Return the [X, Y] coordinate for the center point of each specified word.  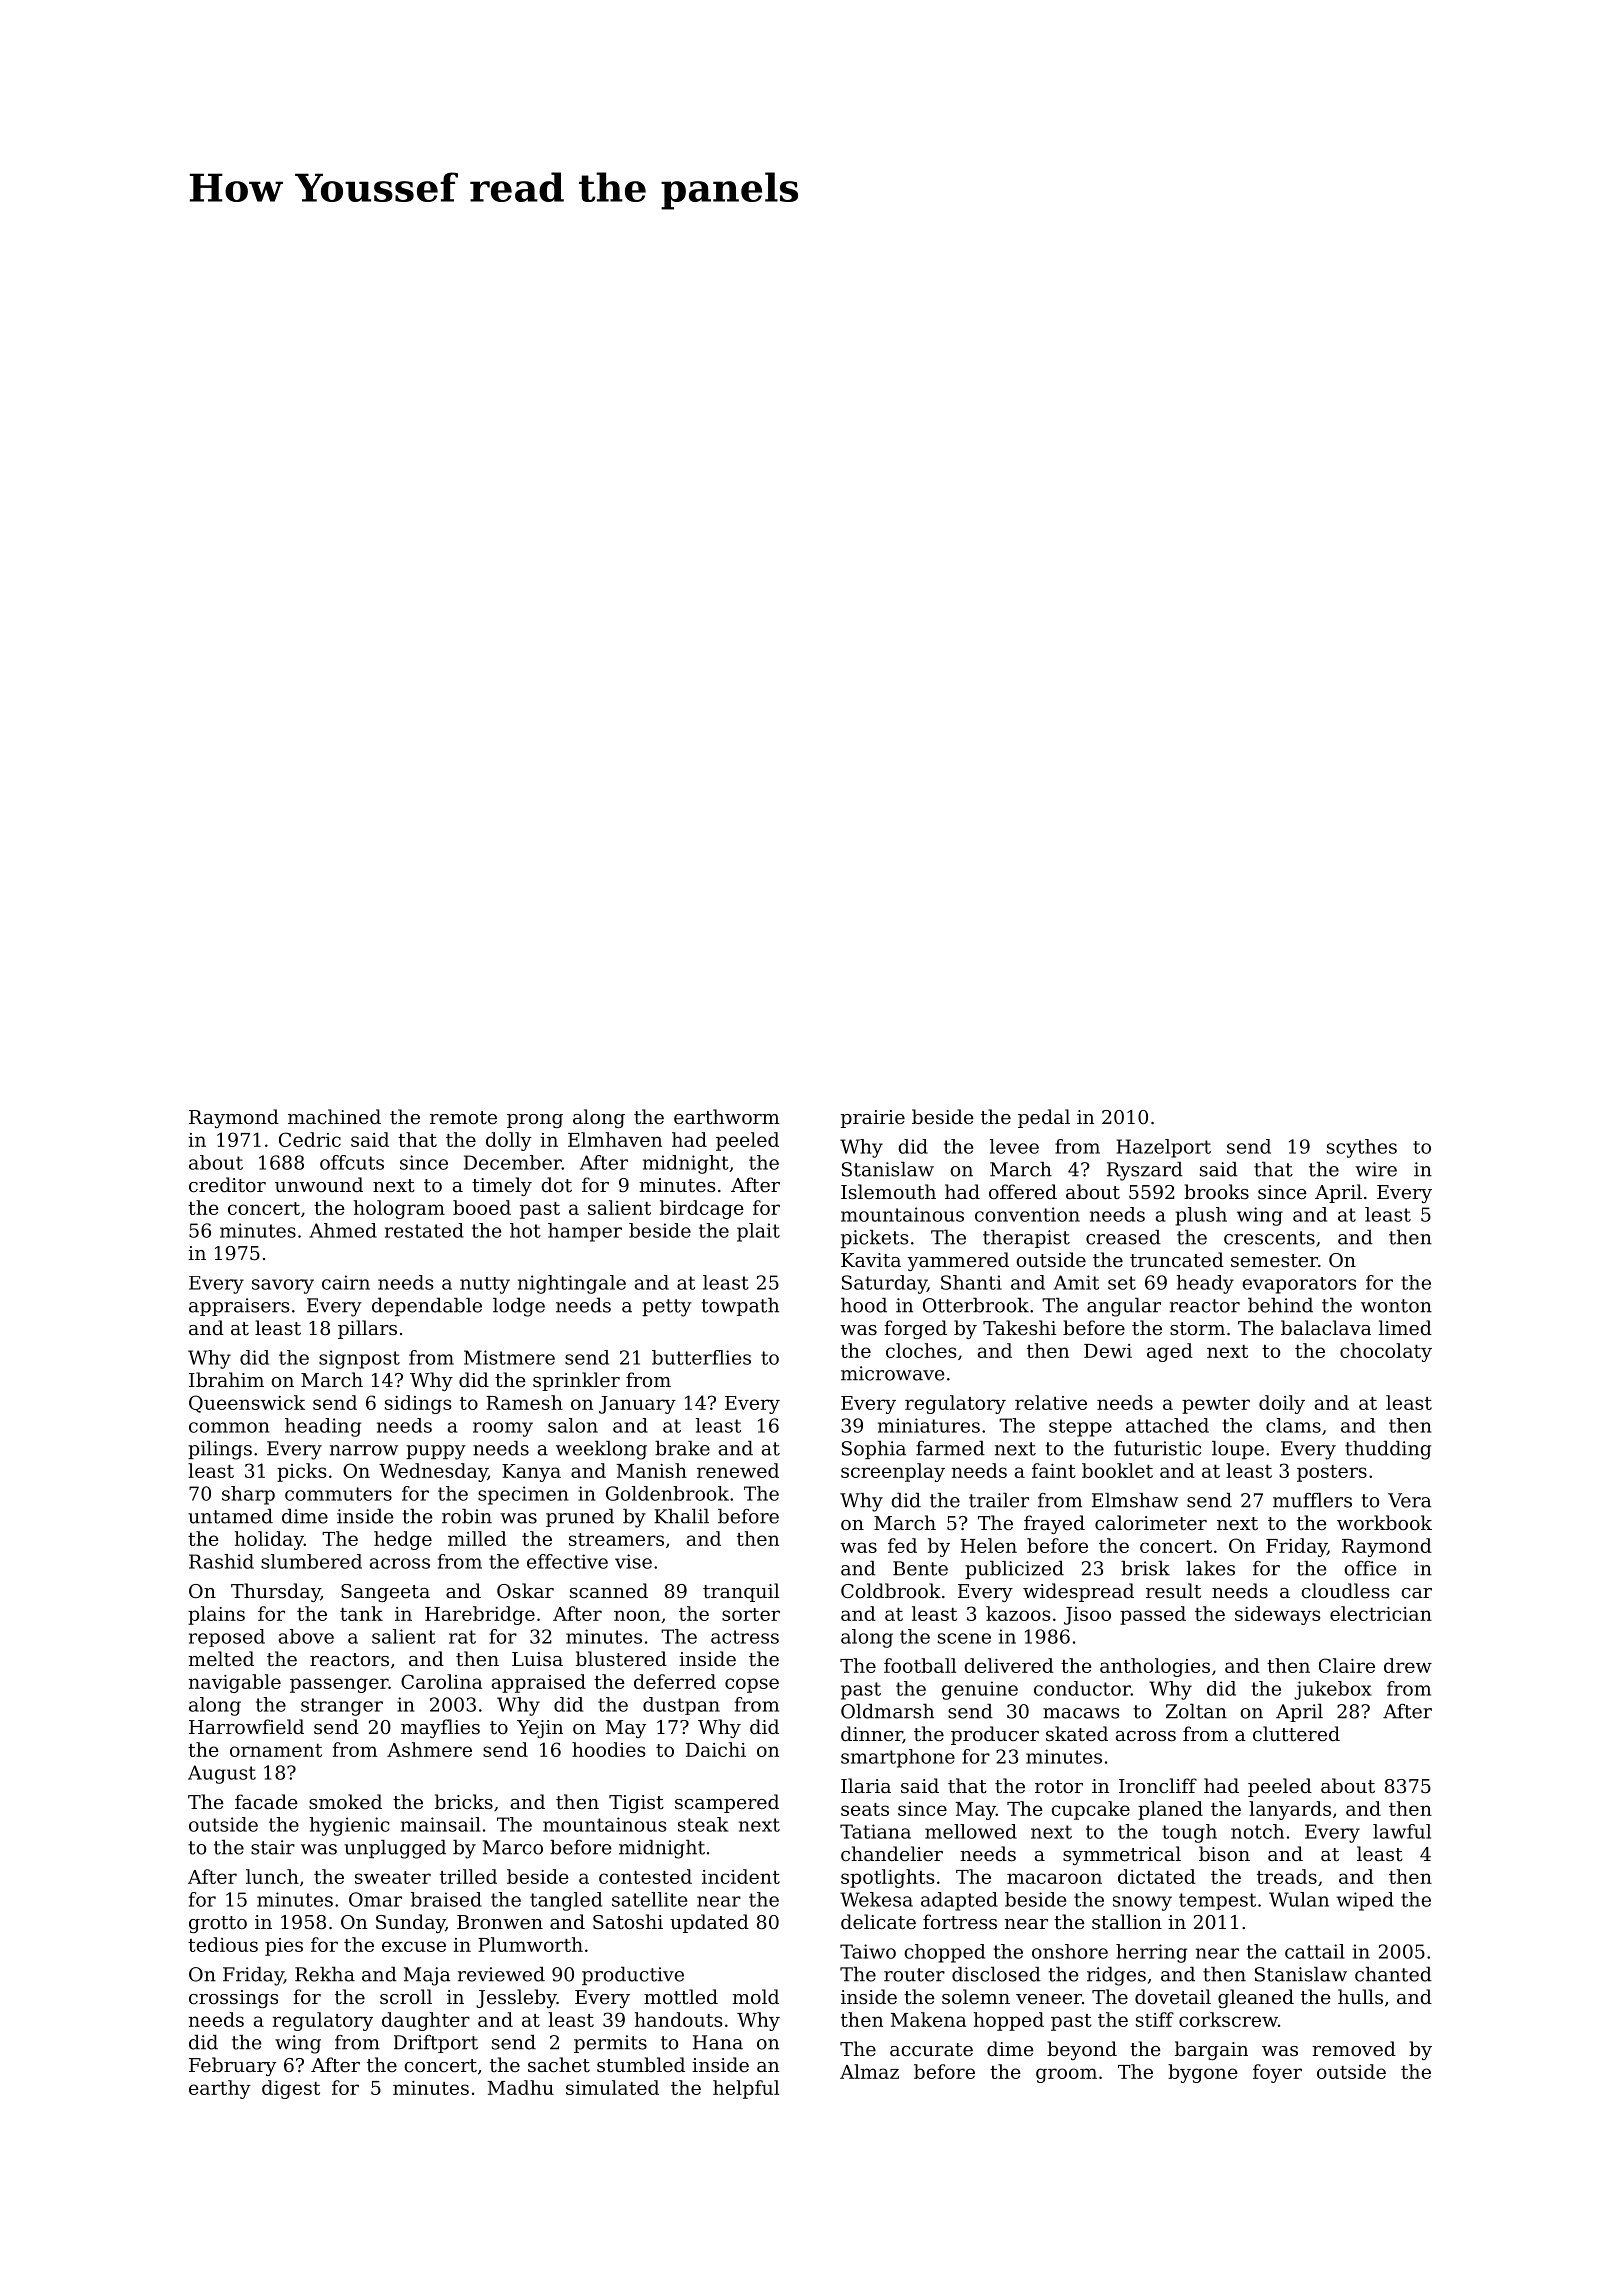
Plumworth [530, 1944]
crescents [1269, 1238]
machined [334, 1116]
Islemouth [888, 1191]
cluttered [1296, 1733]
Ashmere [429, 1749]
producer [995, 1735]
